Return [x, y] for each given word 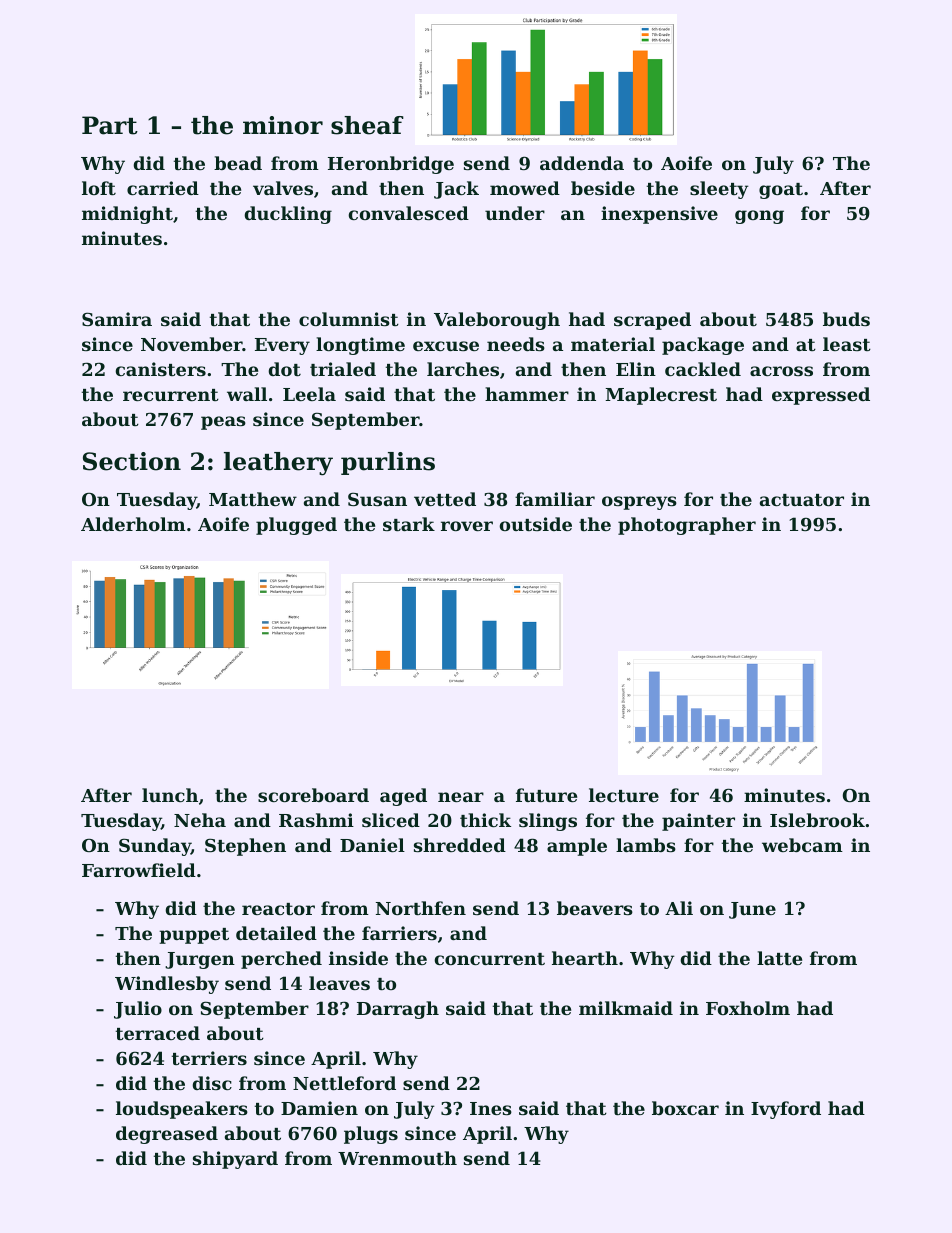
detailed [276, 933]
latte [779, 958]
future [546, 795]
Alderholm [133, 524]
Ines [491, 1108]
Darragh [398, 1010]
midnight [127, 215]
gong [759, 217]
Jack [456, 190]
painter [698, 822]
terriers [209, 1058]
